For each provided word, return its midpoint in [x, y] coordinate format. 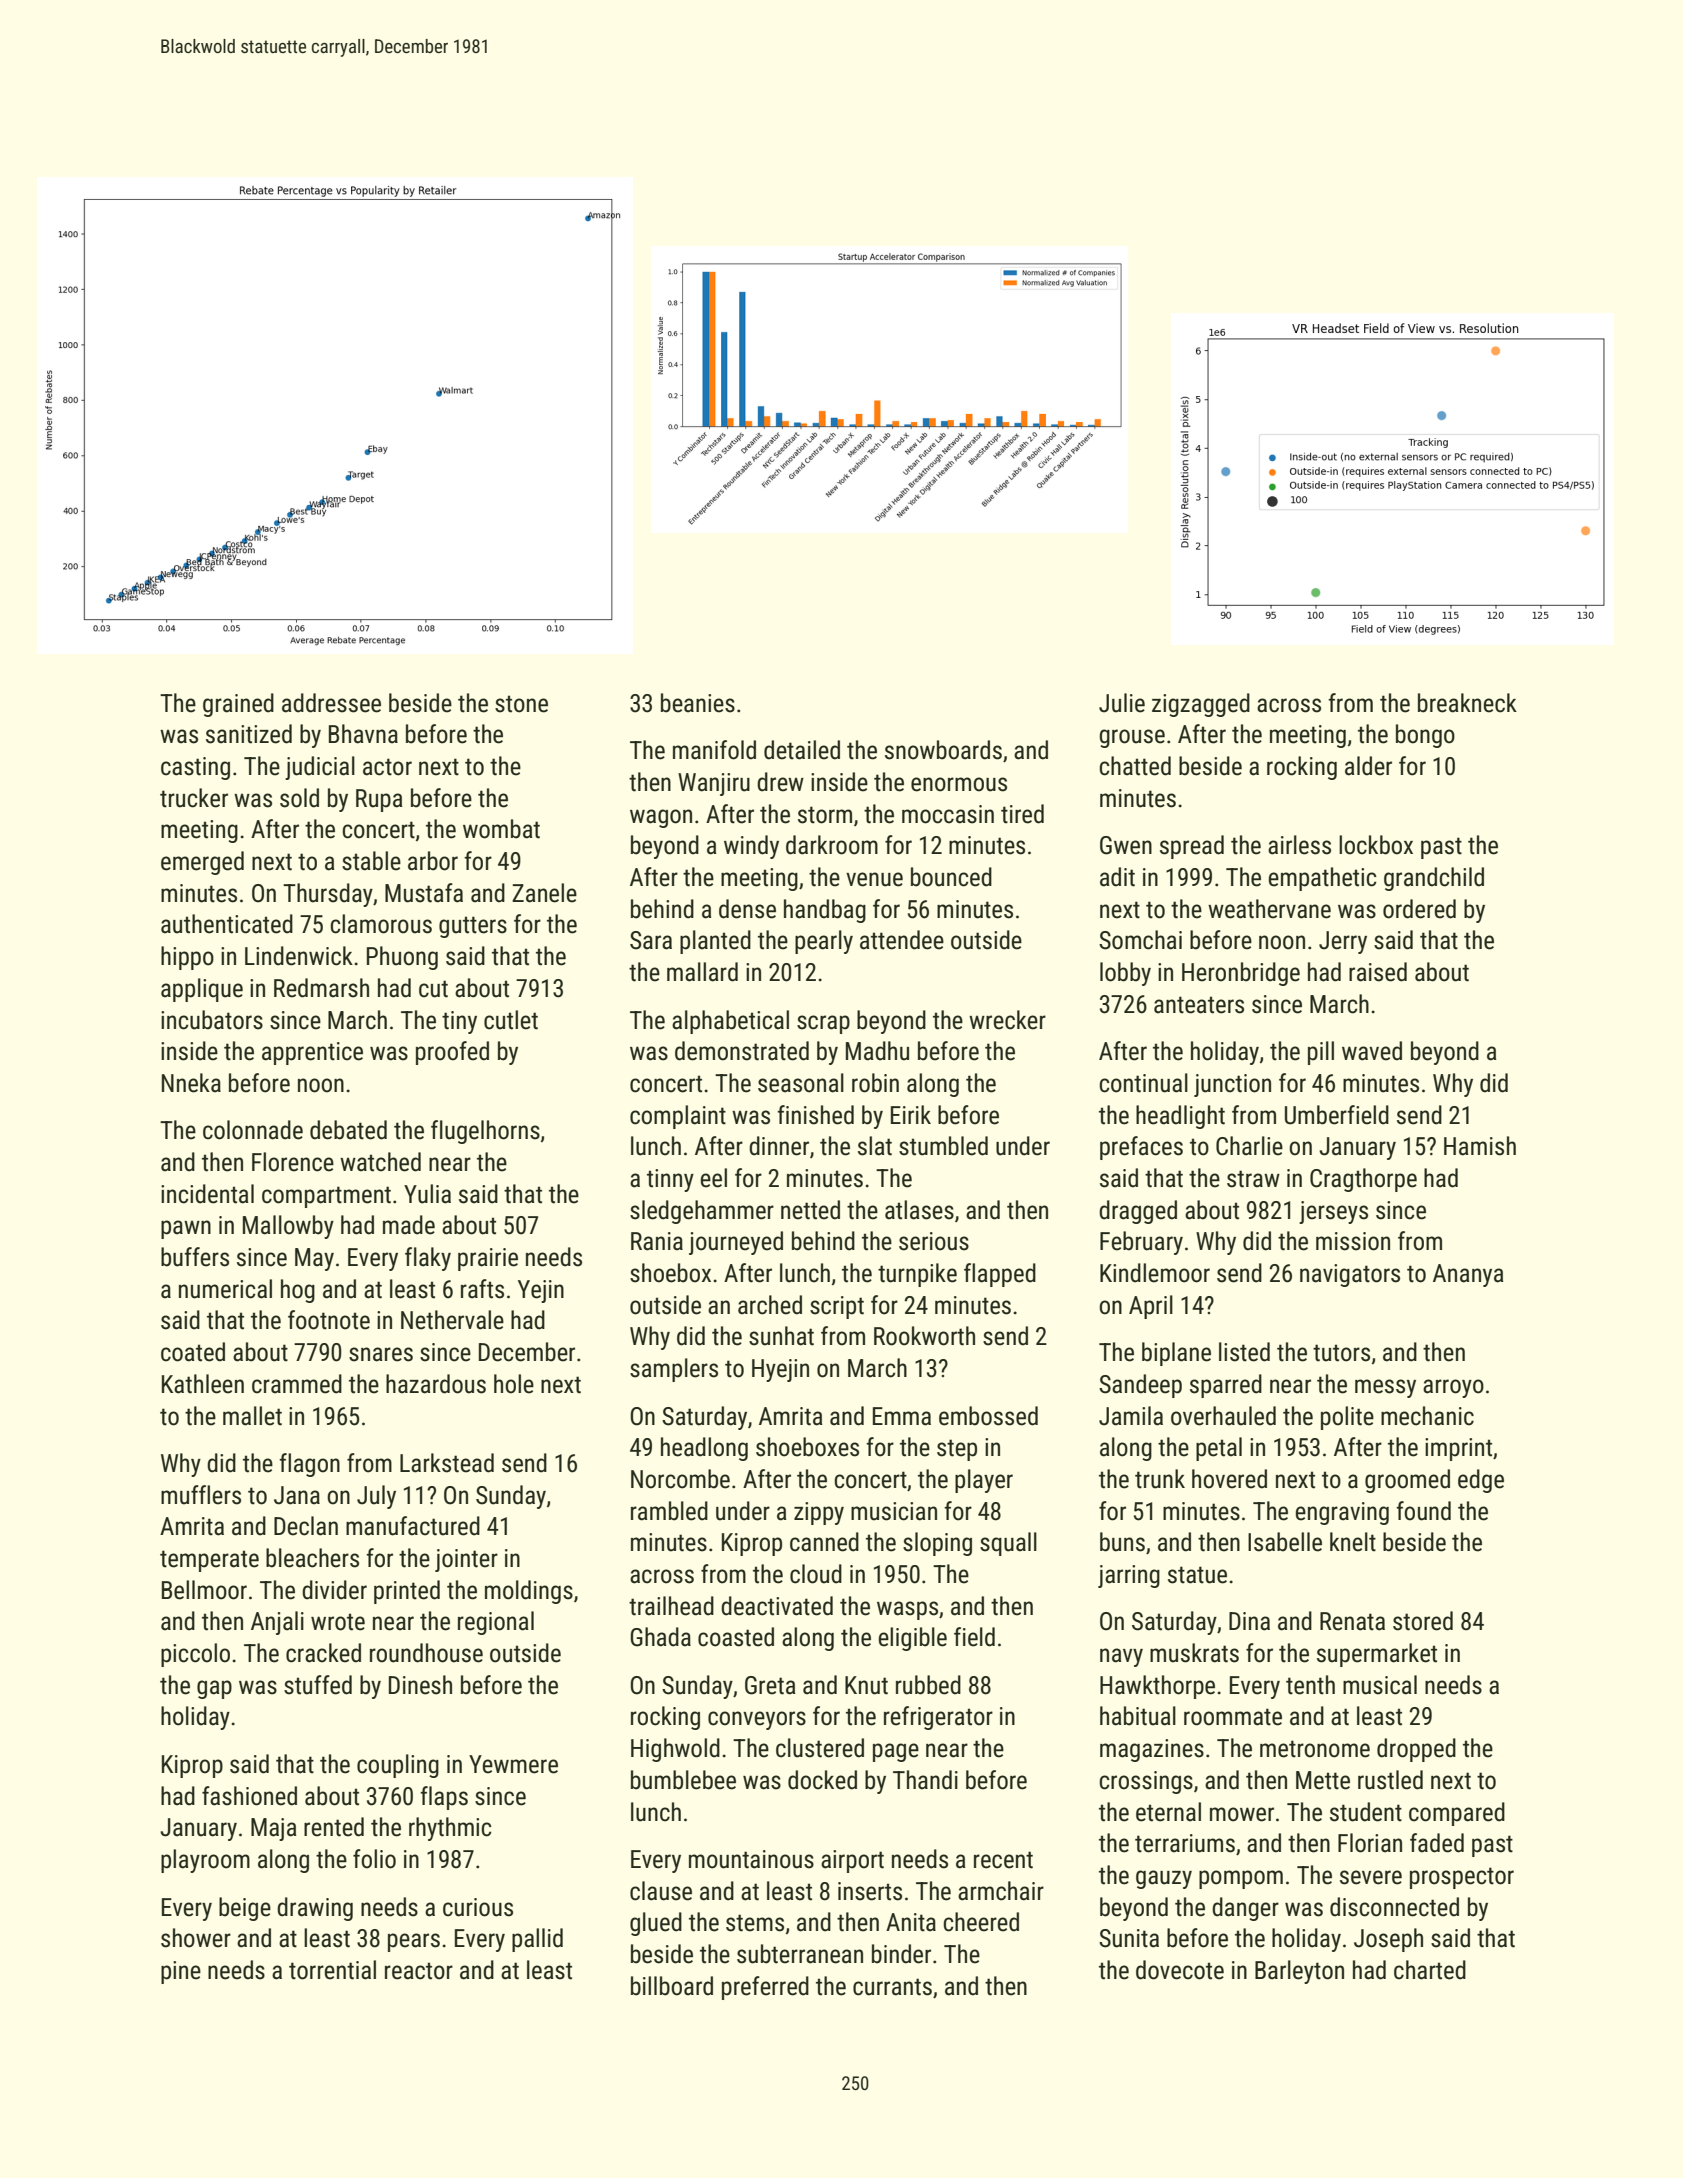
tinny [670, 1180]
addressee [331, 703]
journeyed [736, 1243]
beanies [698, 703]
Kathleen [203, 1384]
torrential [332, 1970]
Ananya [1468, 1275]
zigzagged [1201, 705]
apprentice [312, 1053]
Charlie [1249, 1146]
